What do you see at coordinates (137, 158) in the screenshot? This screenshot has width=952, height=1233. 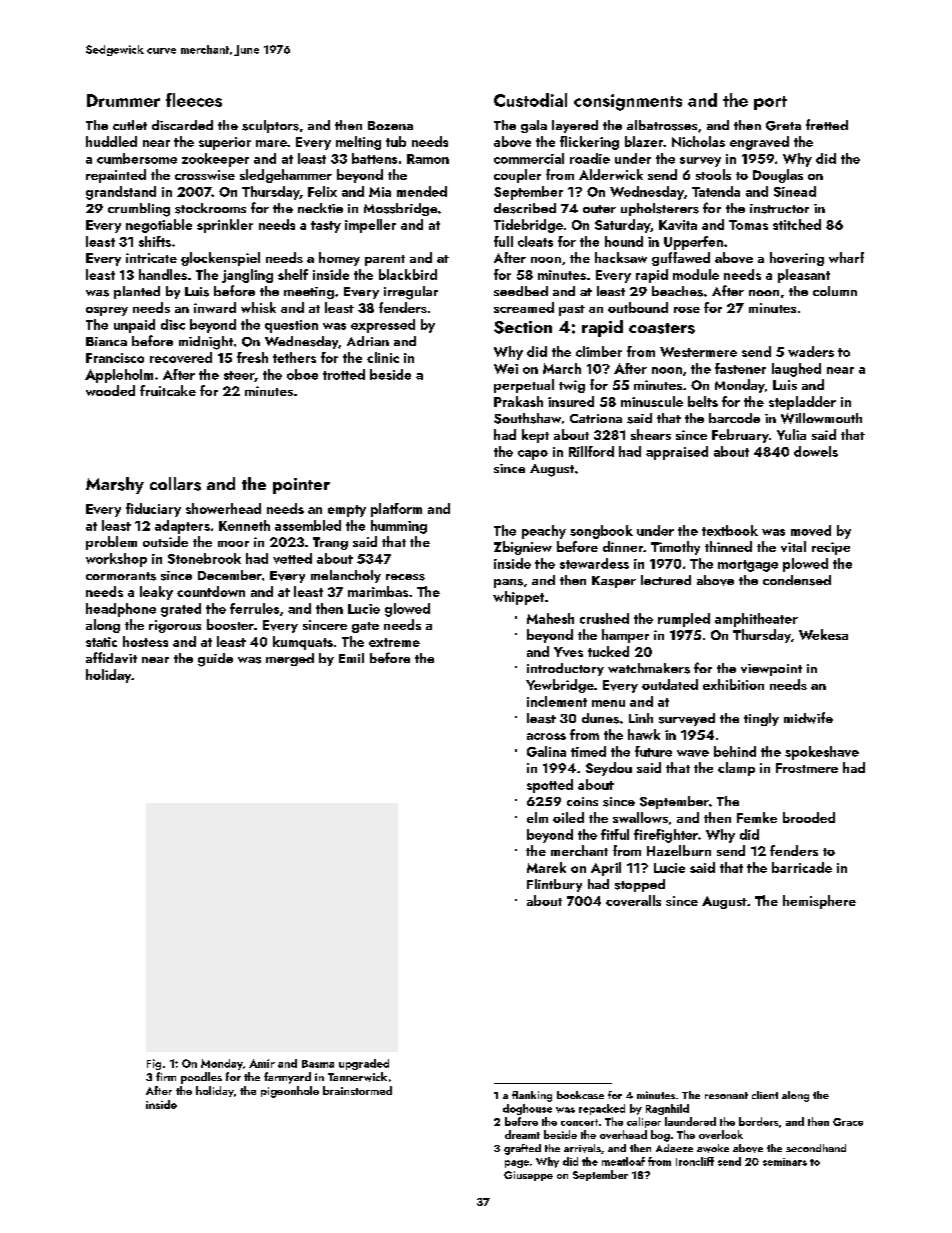 I see `cumbersome` at bounding box center [137, 158].
